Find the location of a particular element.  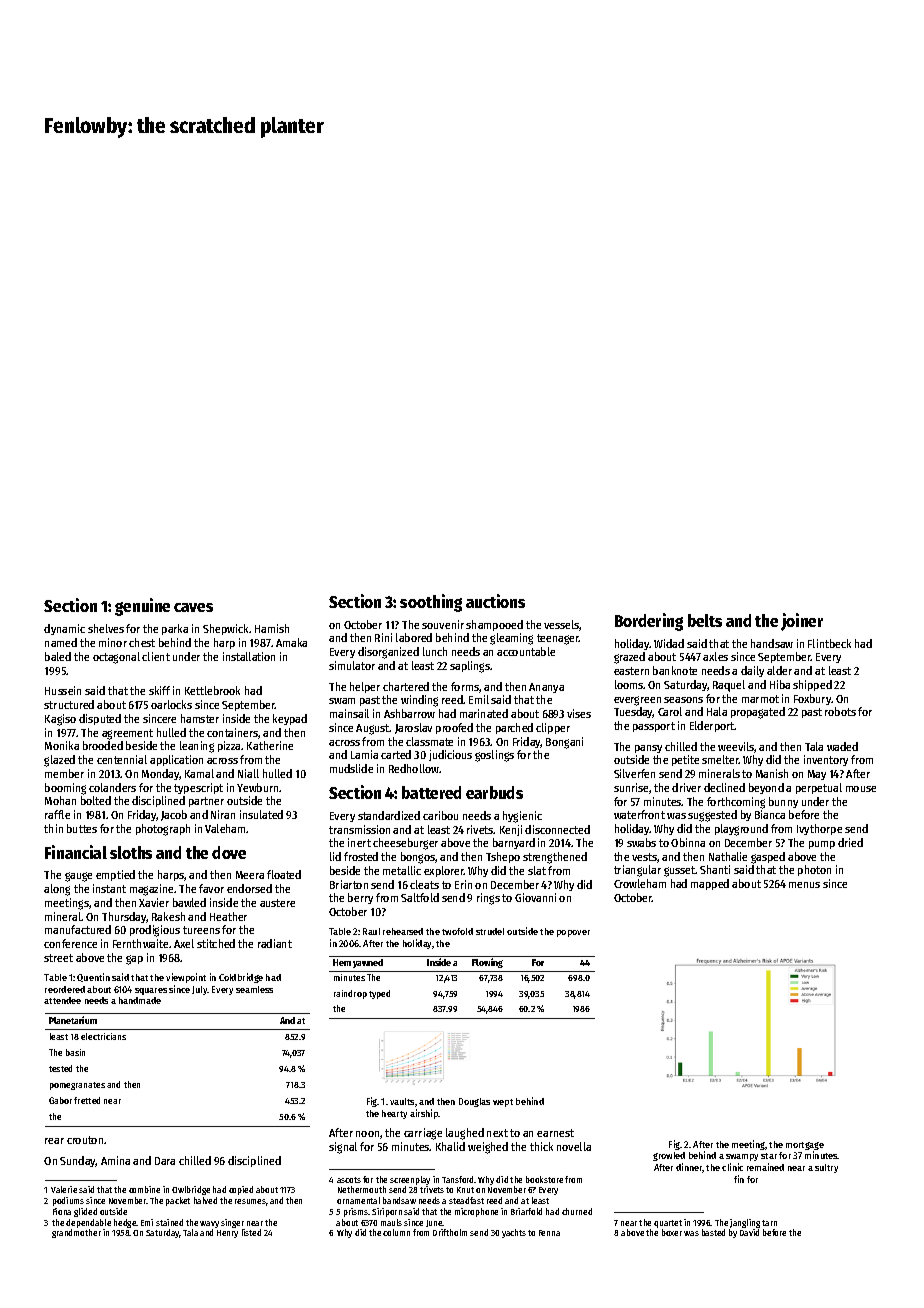

caribou is located at coordinates (440, 815).
